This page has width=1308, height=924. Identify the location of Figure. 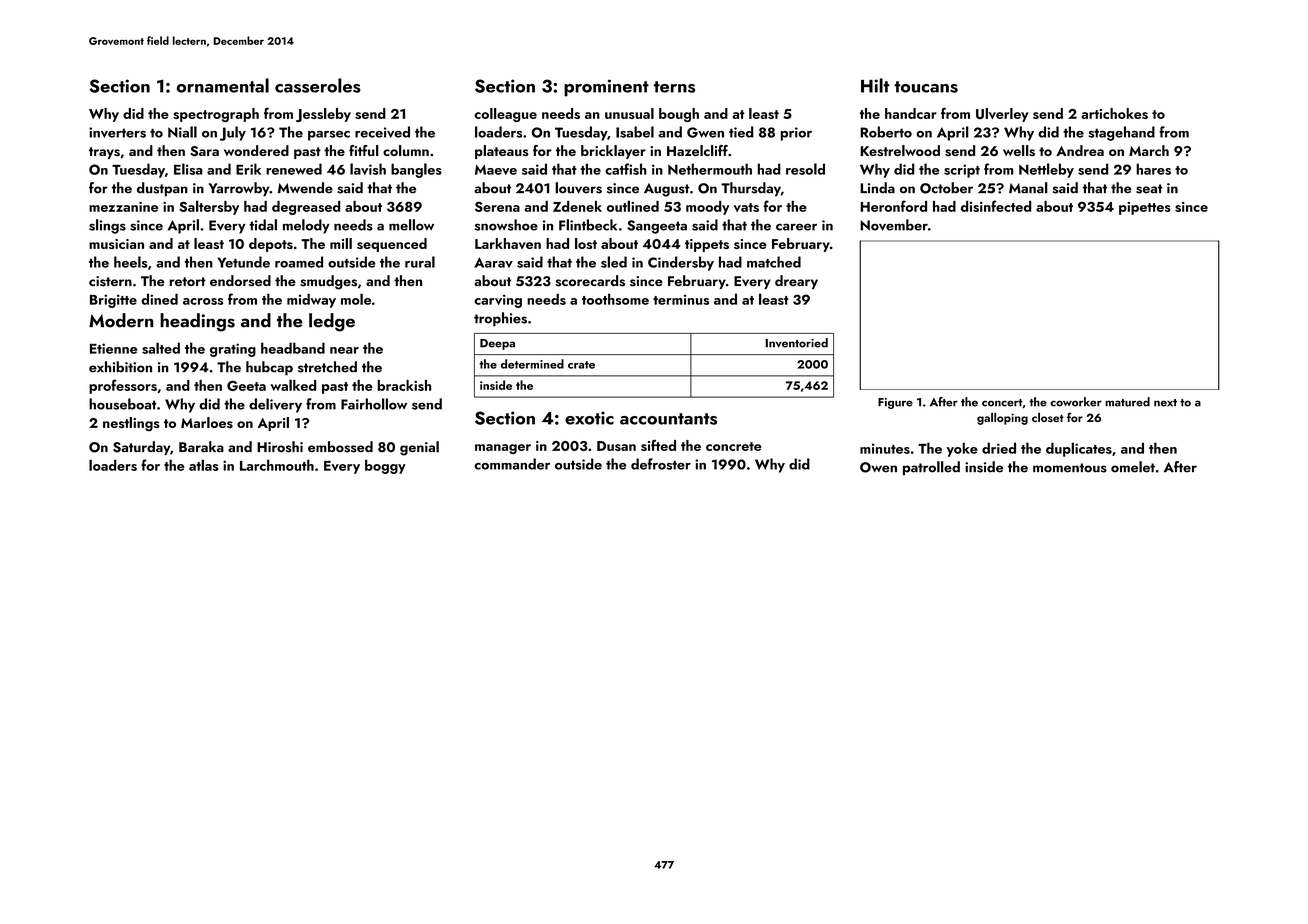
(895, 403).
